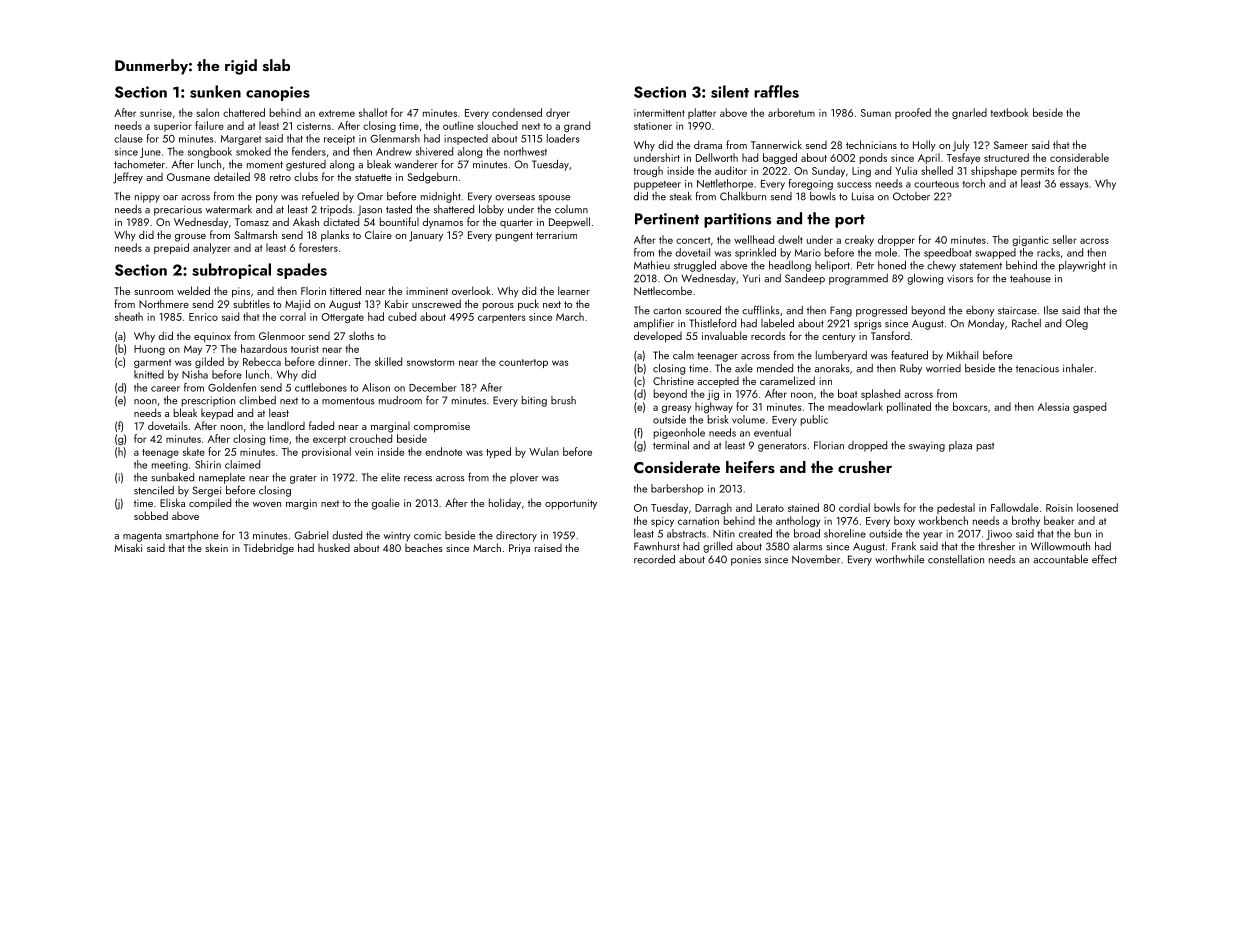 Image resolution: width=1233 pixels, height=952 pixels. Describe the element at coordinates (924, 145) in the document. I see `Holly` at that location.
